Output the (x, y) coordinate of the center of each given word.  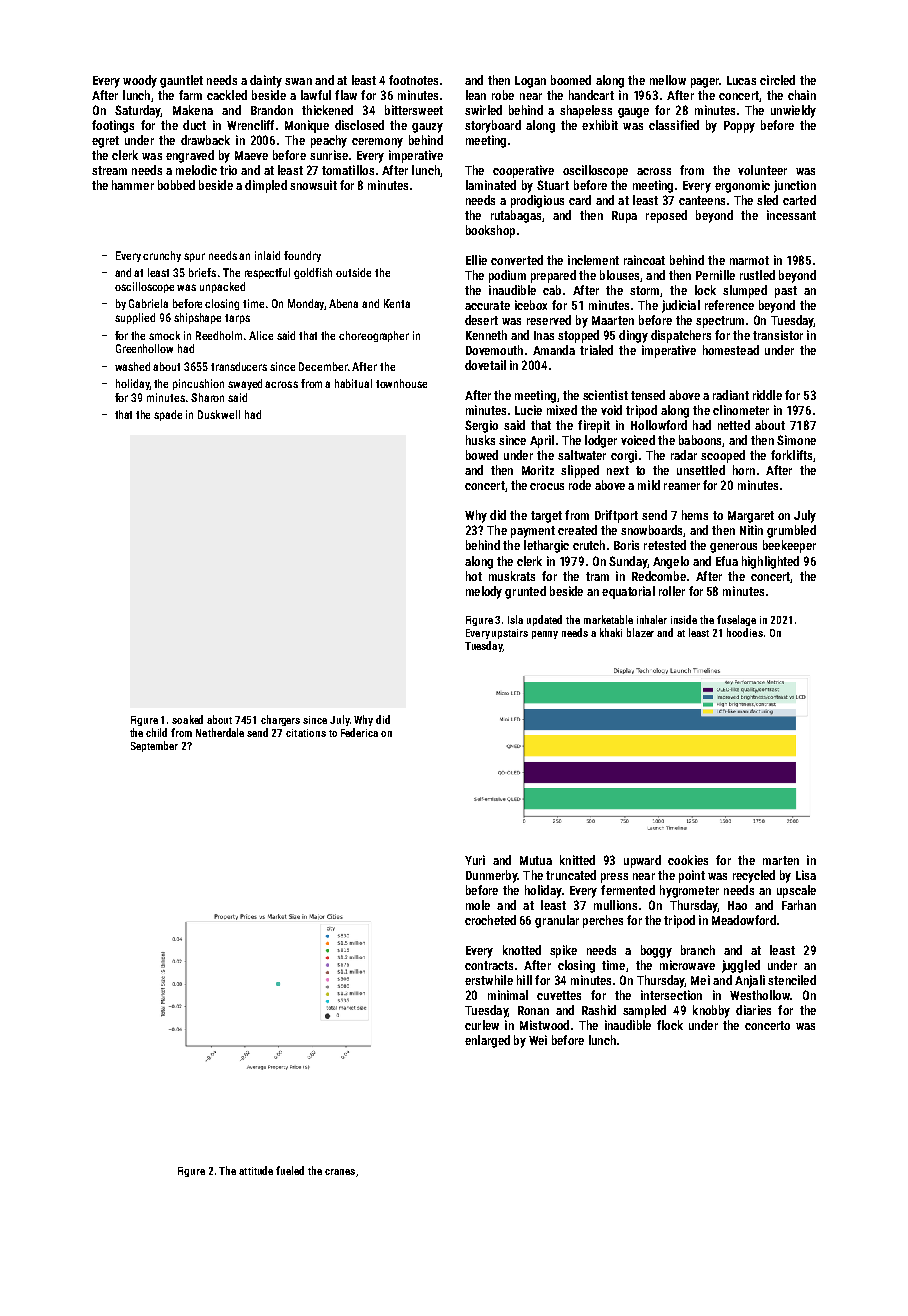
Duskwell (219, 414)
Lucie (528, 410)
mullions (615, 905)
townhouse (401, 383)
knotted (522, 950)
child (156, 732)
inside (684, 619)
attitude (256, 1170)
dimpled (266, 186)
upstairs (510, 634)
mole (478, 905)
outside (353, 272)
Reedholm (219, 335)
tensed (648, 395)
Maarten (613, 320)
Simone (796, 440)
